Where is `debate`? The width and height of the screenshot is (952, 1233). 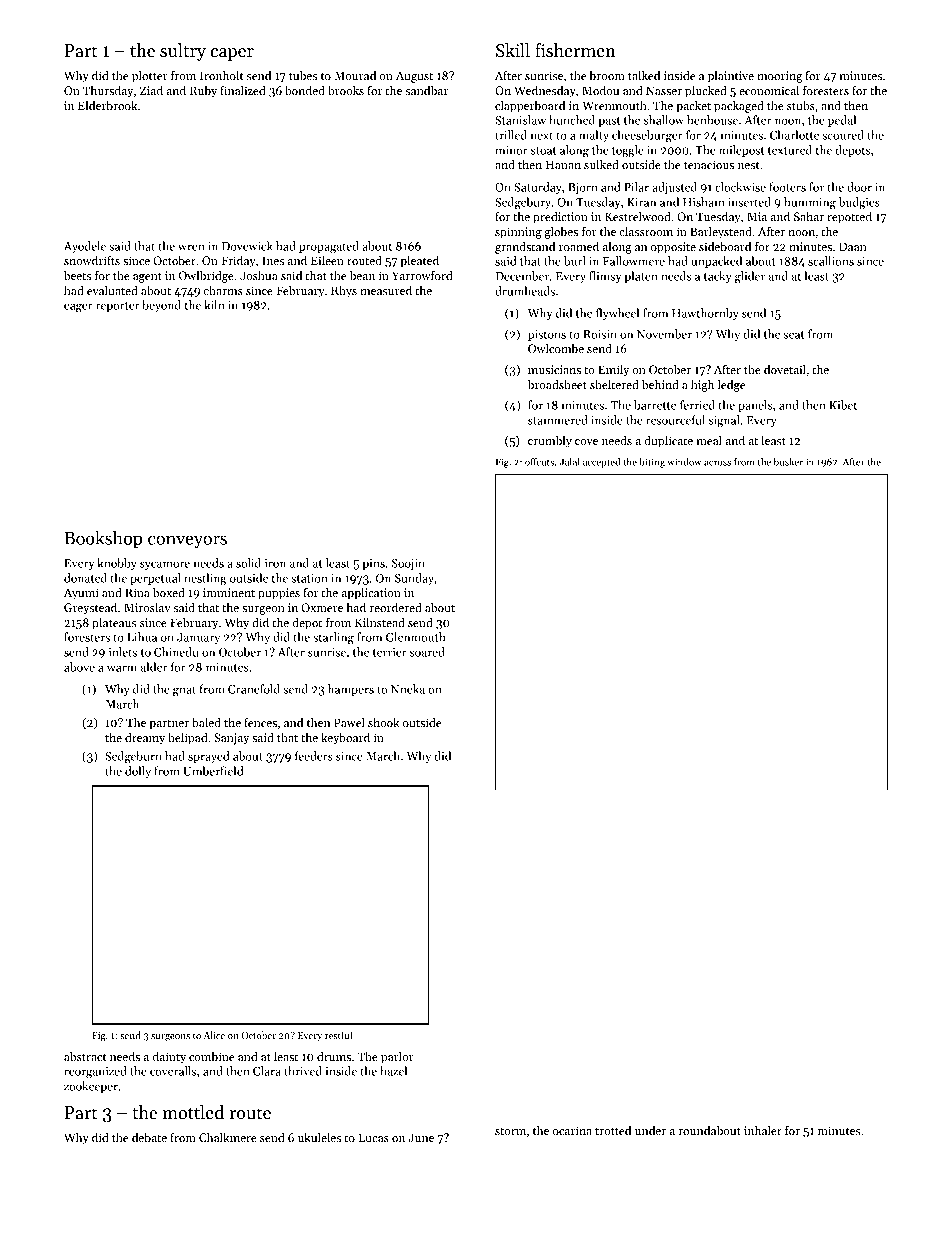
debate is located at coordinates (149, 1137).
